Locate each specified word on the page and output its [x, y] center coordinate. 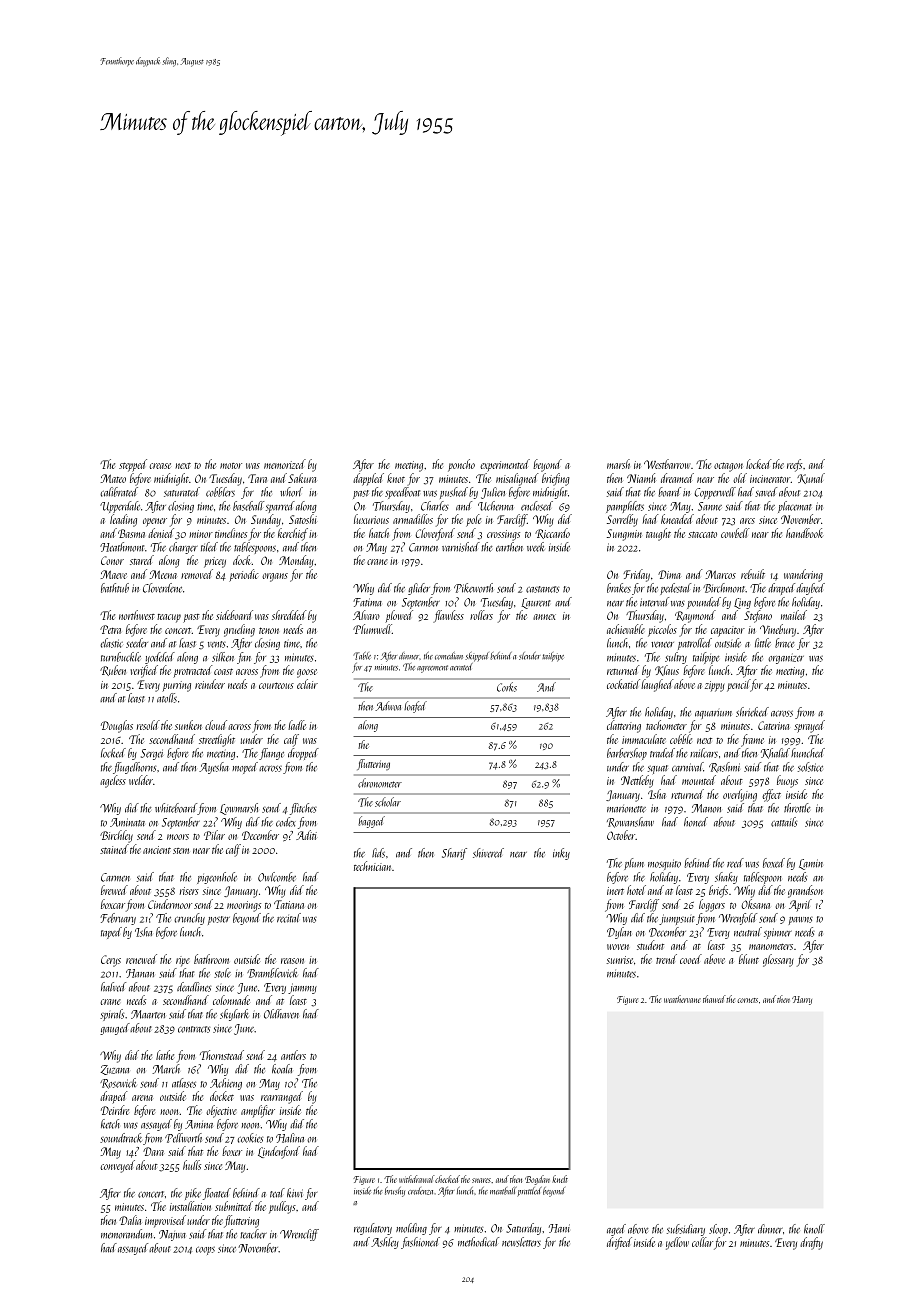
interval [654, 602]
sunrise [620, 960]
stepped [133, 465]
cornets [747, 1000]
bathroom [211, 959]
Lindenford [279, 1152]
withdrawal [416, 1179]
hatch [379, 533]
